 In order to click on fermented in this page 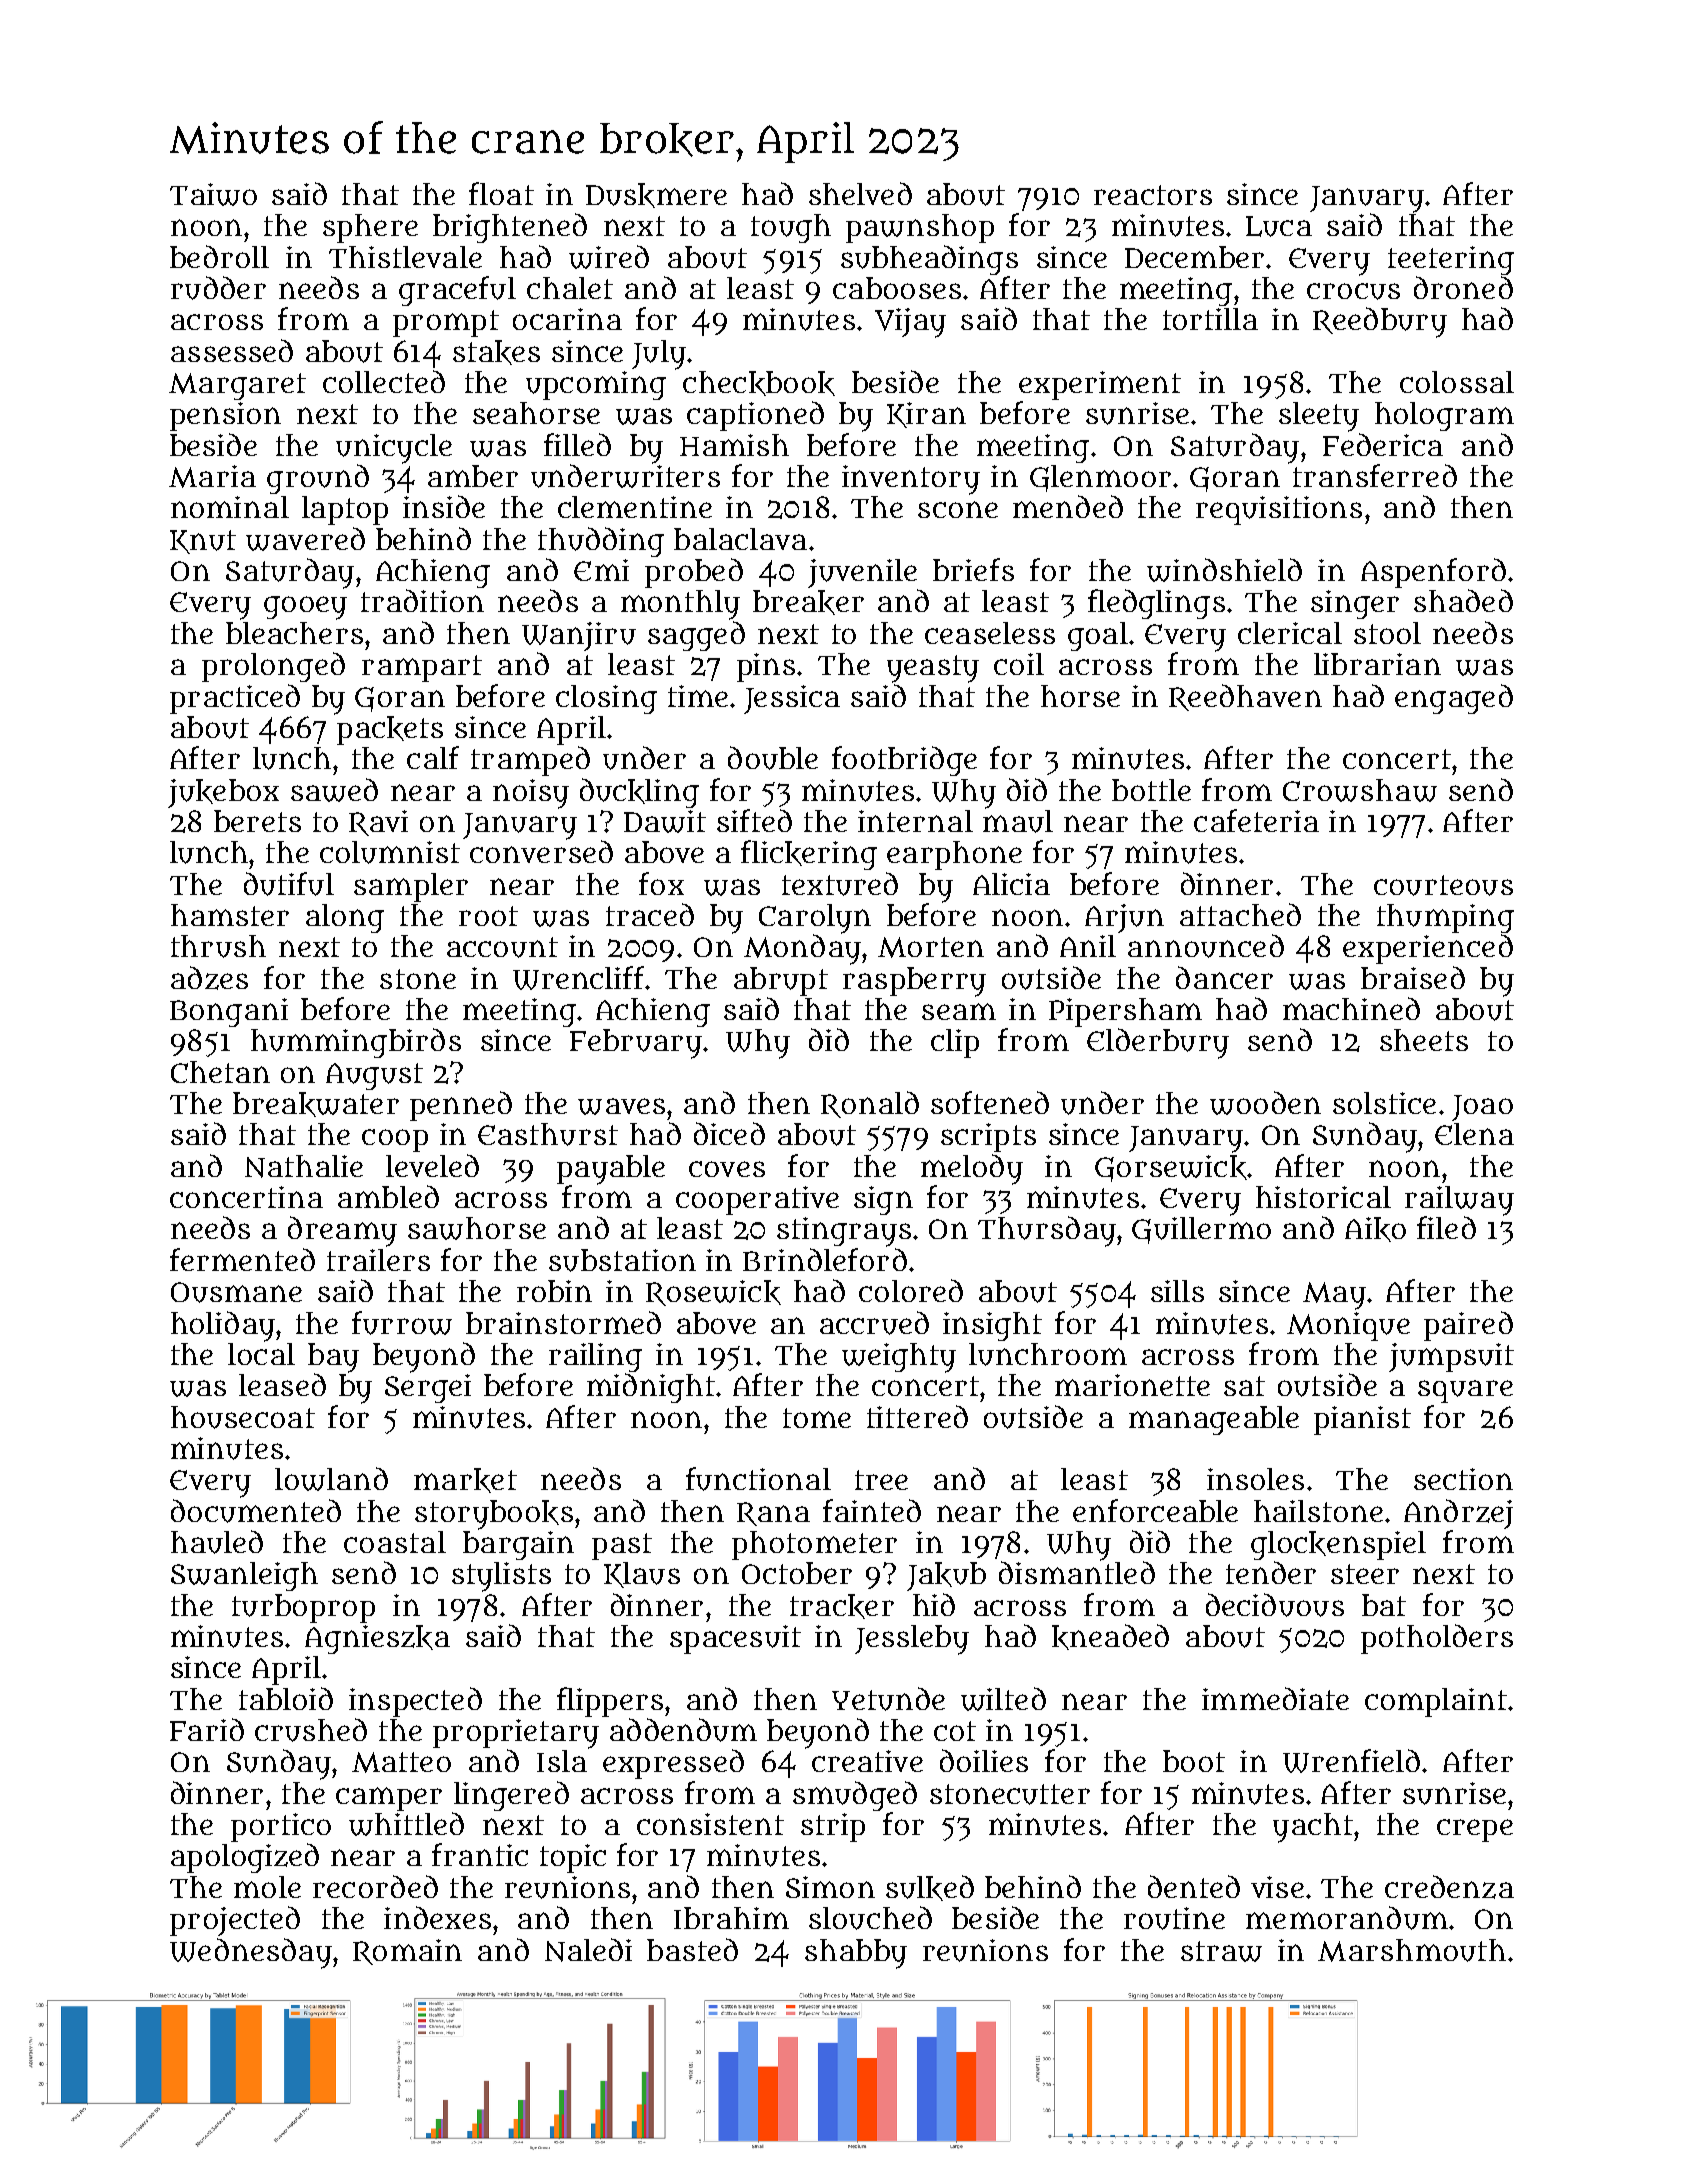, I will do `click(242, 1259)`.
